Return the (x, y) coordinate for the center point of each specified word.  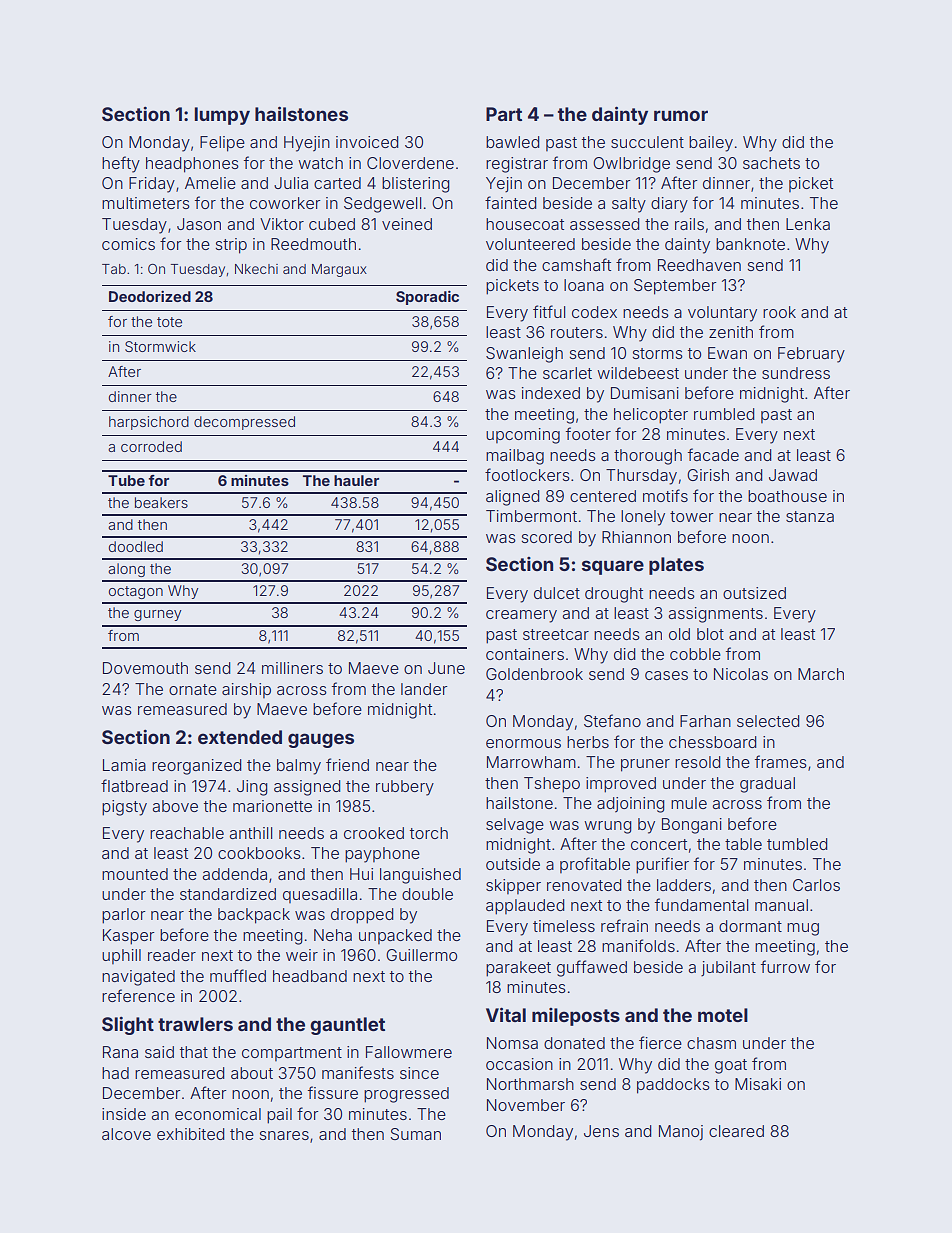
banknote (750, 244)
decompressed (244, 423)
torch (429, 833)
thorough (648, 457)
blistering (416, 185)
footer (588, 433)
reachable (187, 833)
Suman (415, 1134)
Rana (120, 1052)
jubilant (728, 968)
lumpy (222, 116)
